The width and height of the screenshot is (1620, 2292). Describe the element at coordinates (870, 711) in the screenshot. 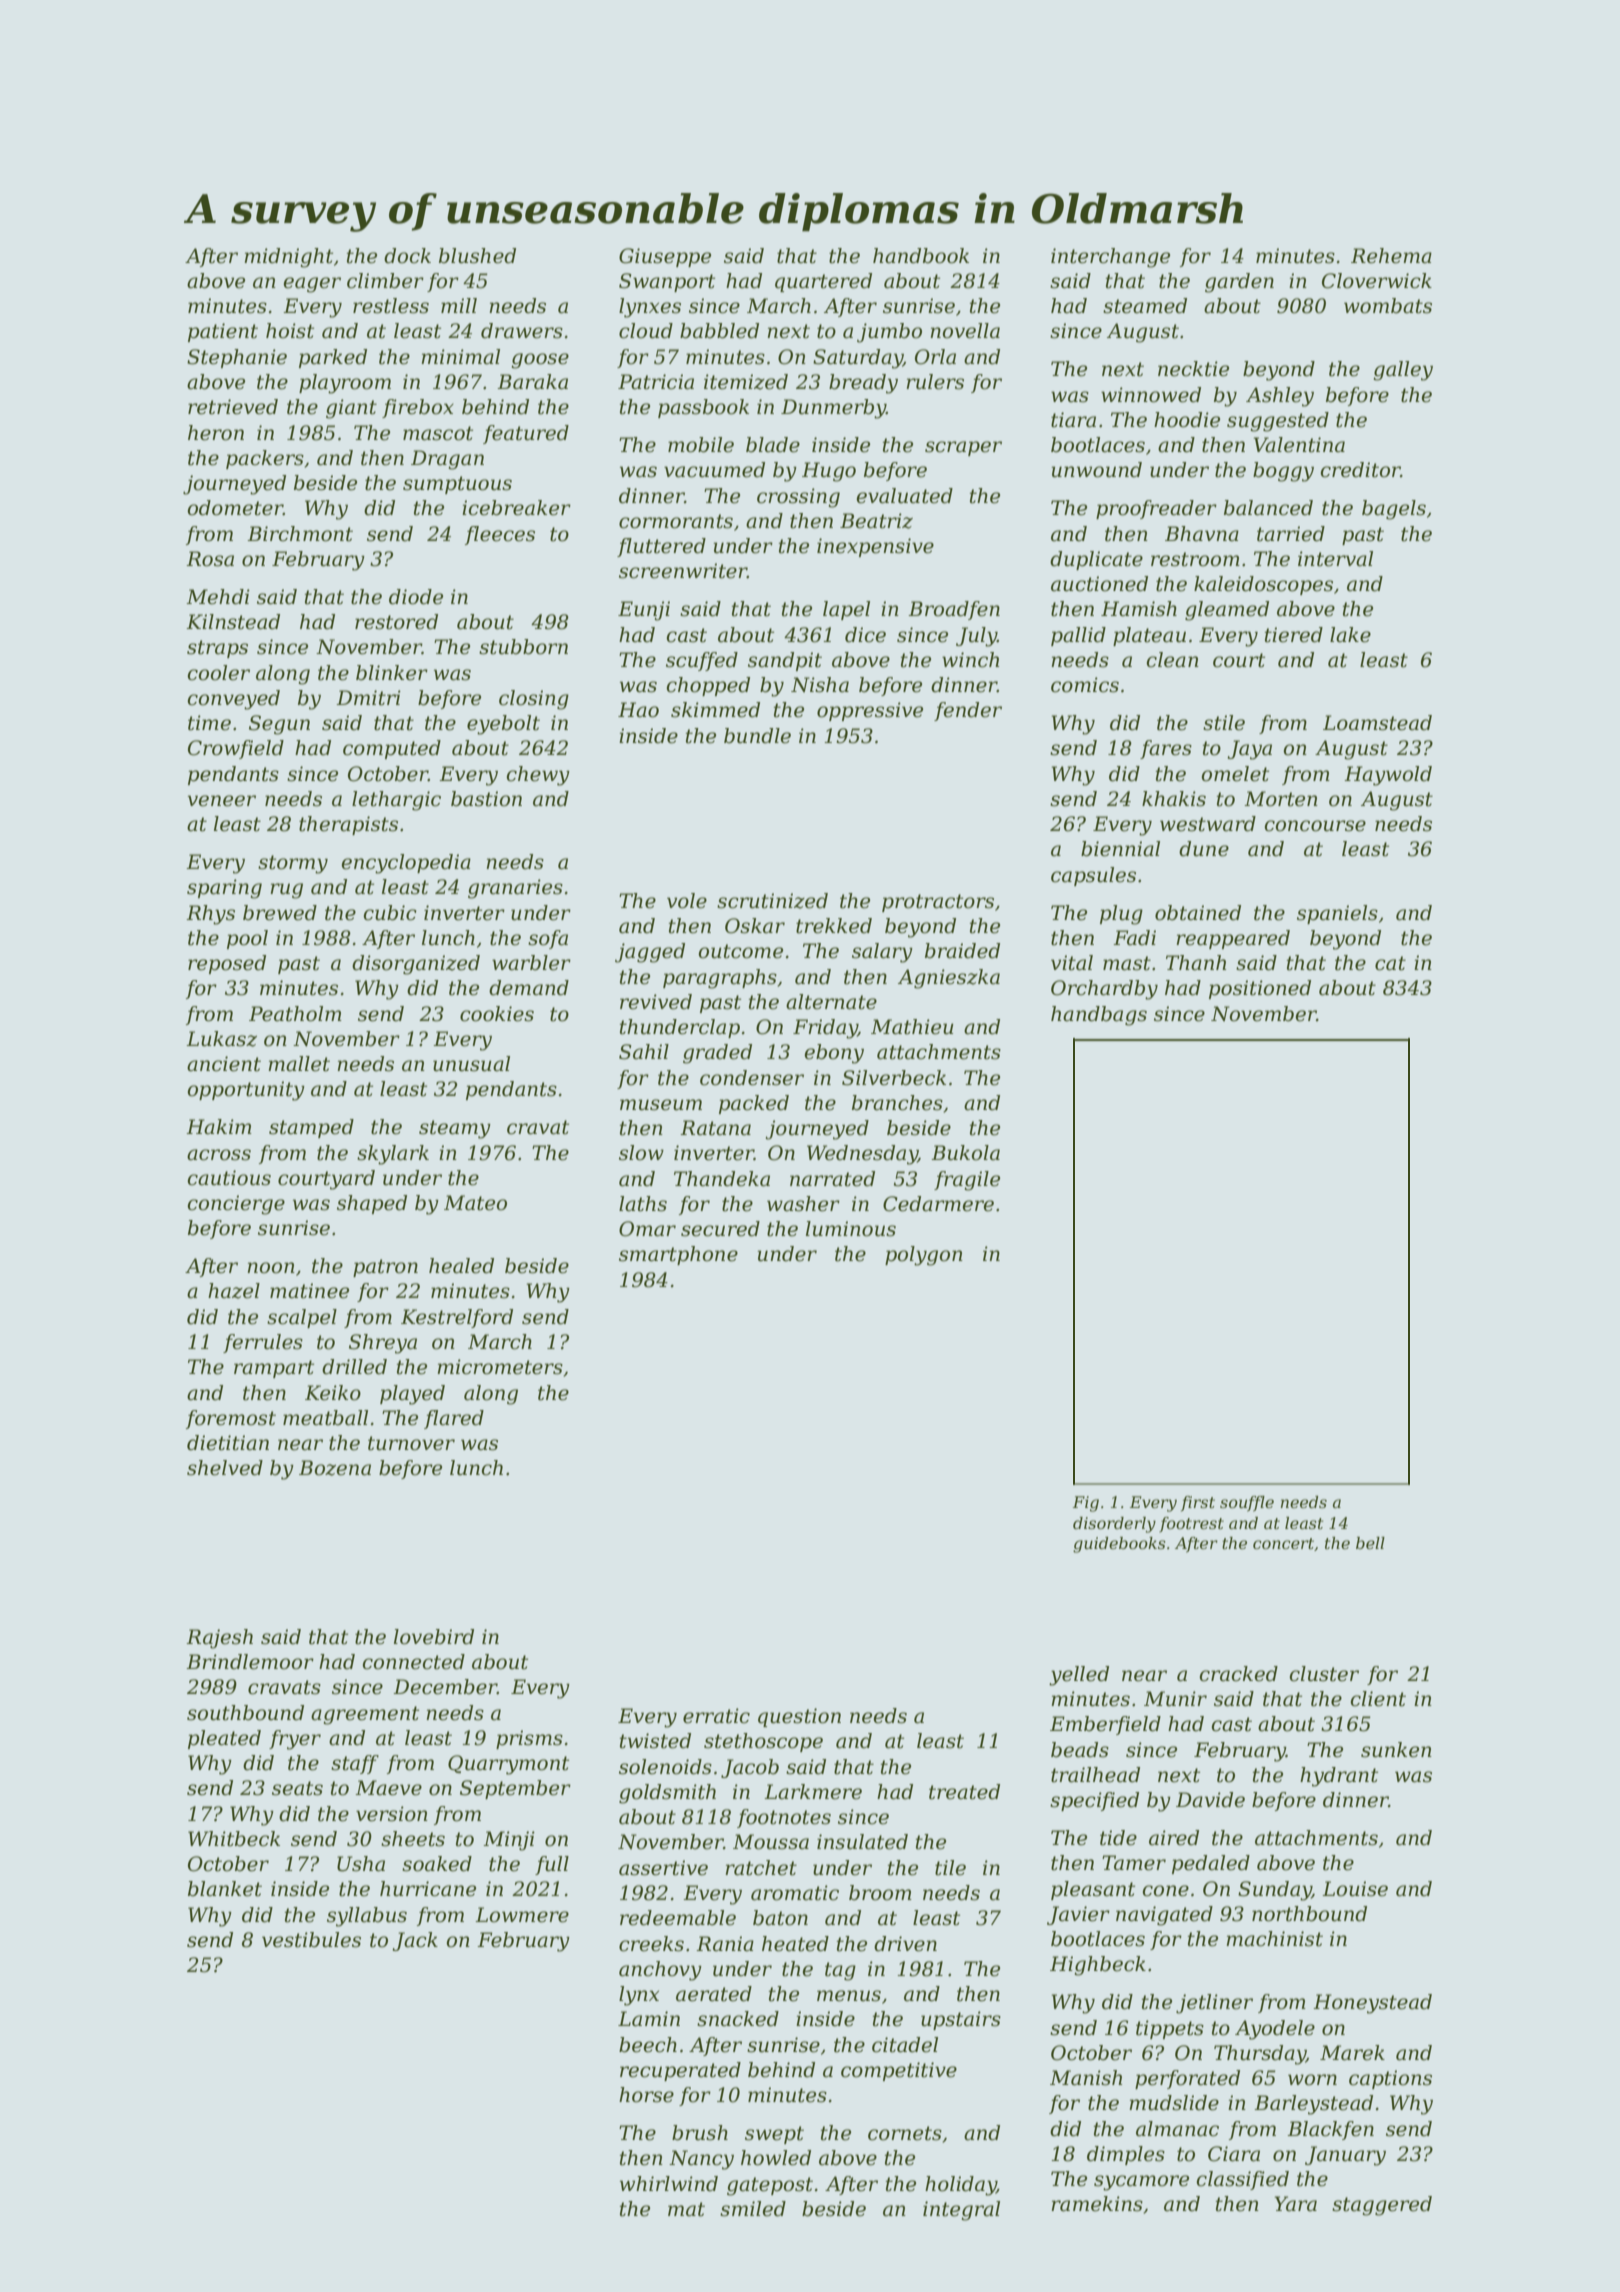

I see `oppressive` at that location.
